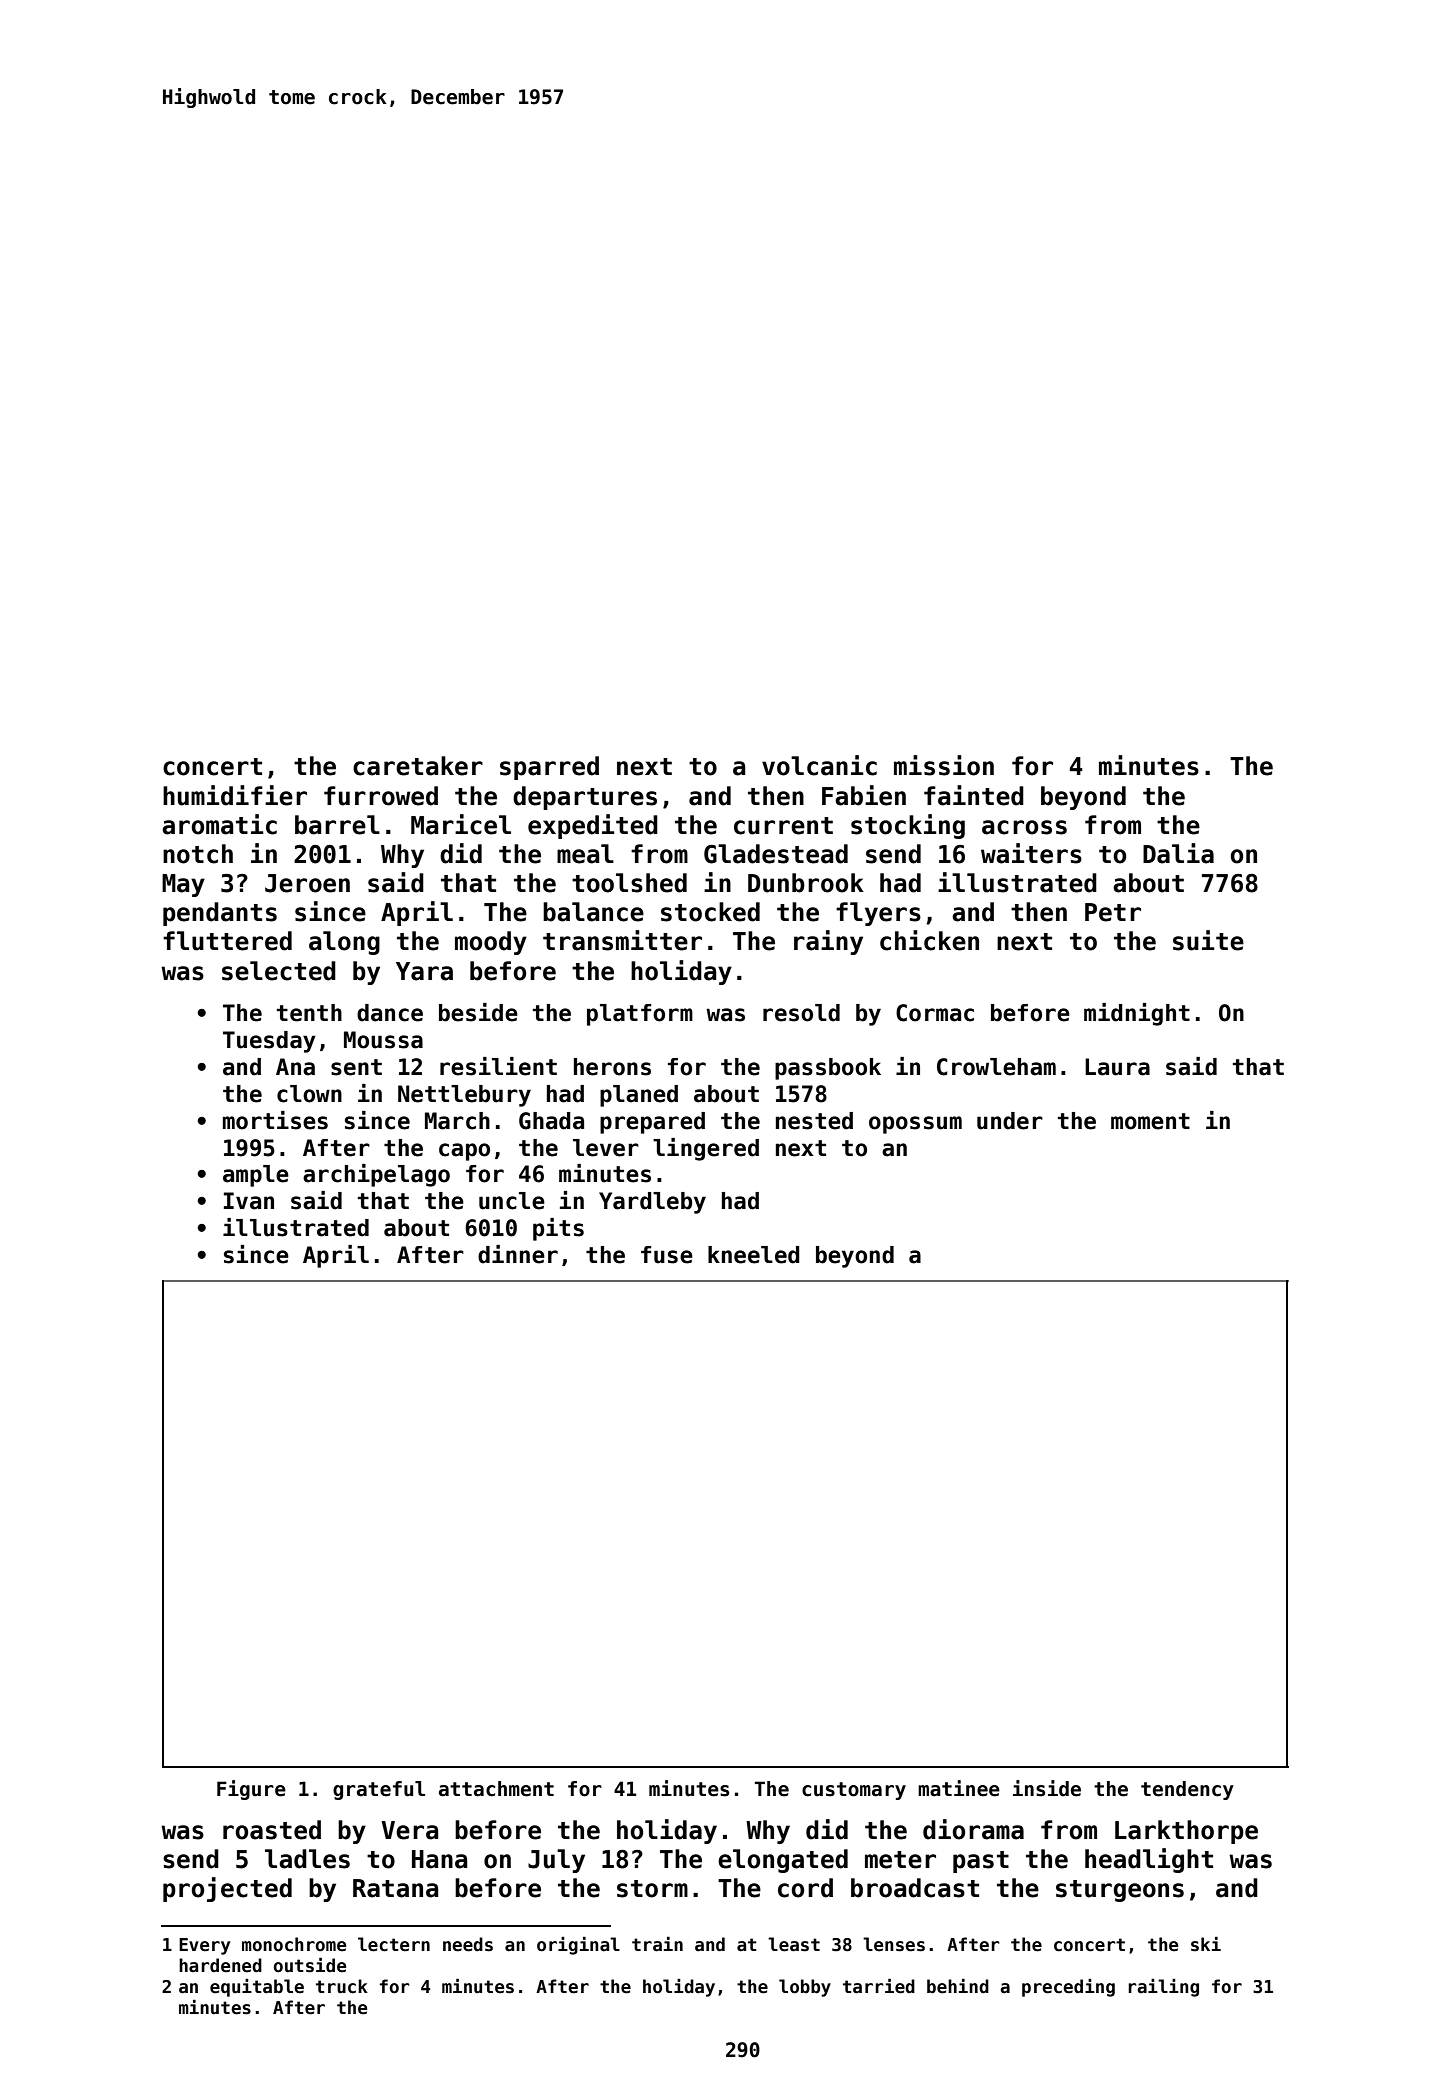 This image has height=2100, width=1450. Describe the element at coordinates (1178, 853) in the image. I see `Dalia` at that location.
